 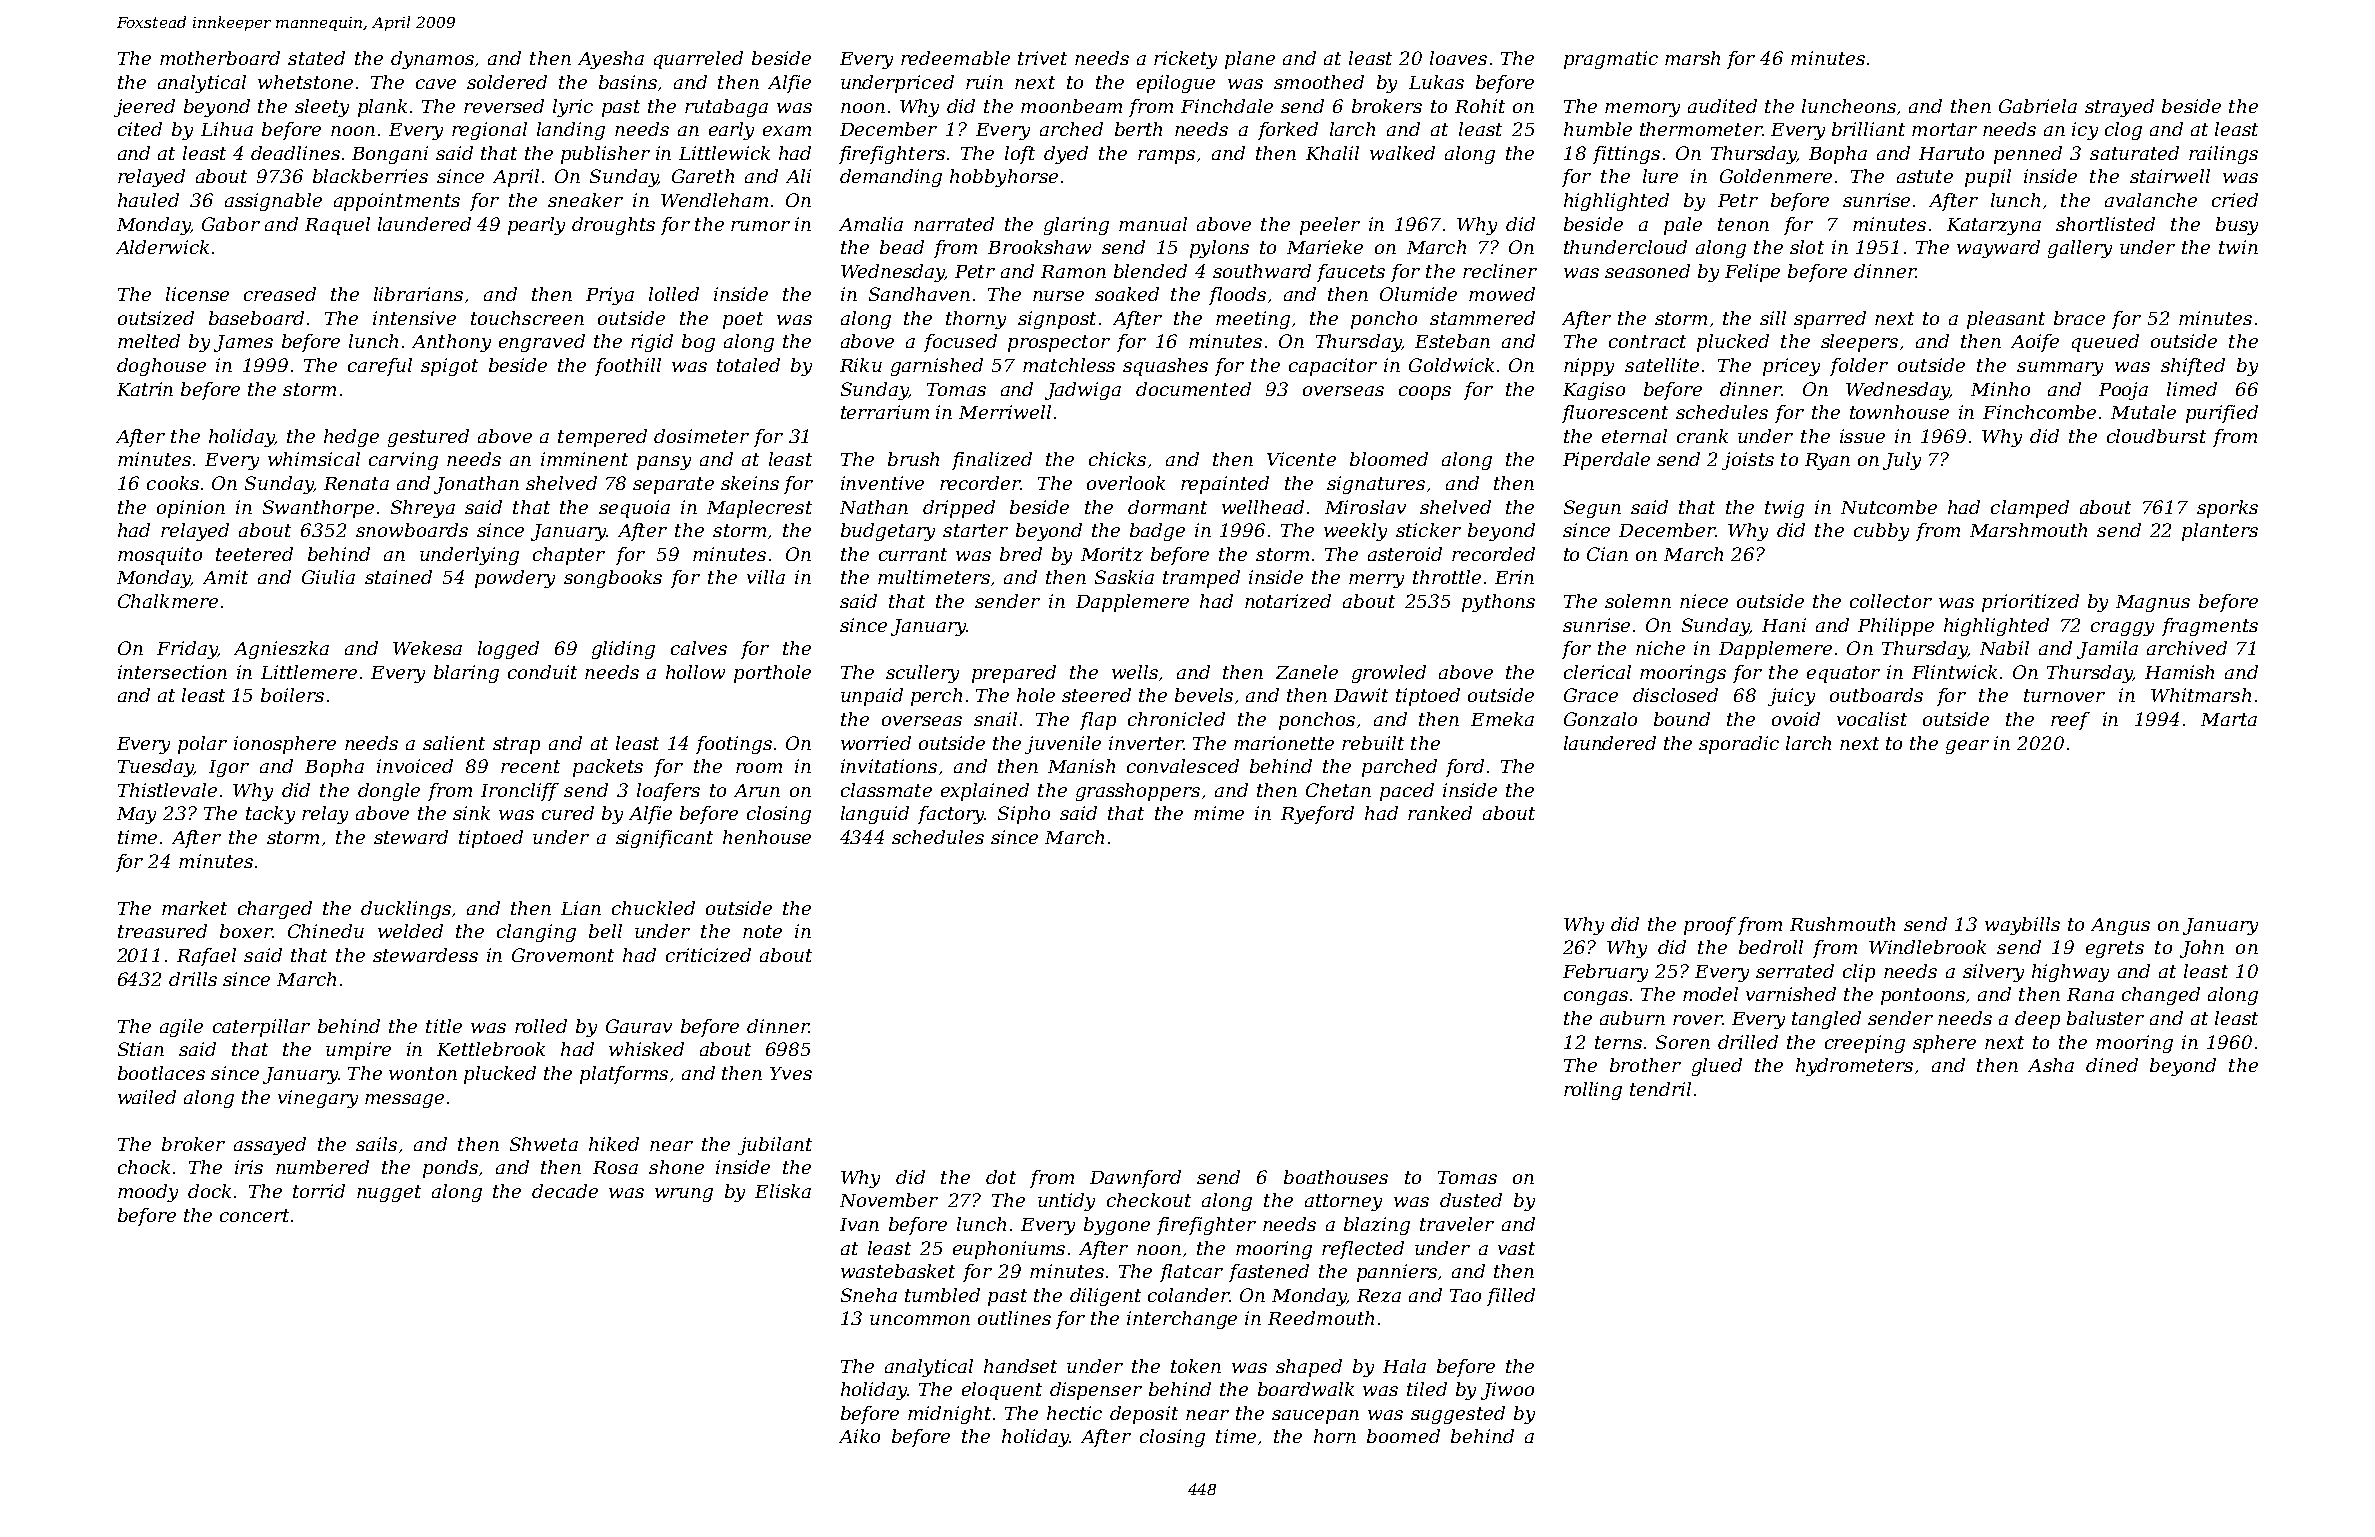 I want to click on dined, so click(x=2112, y=1065).
